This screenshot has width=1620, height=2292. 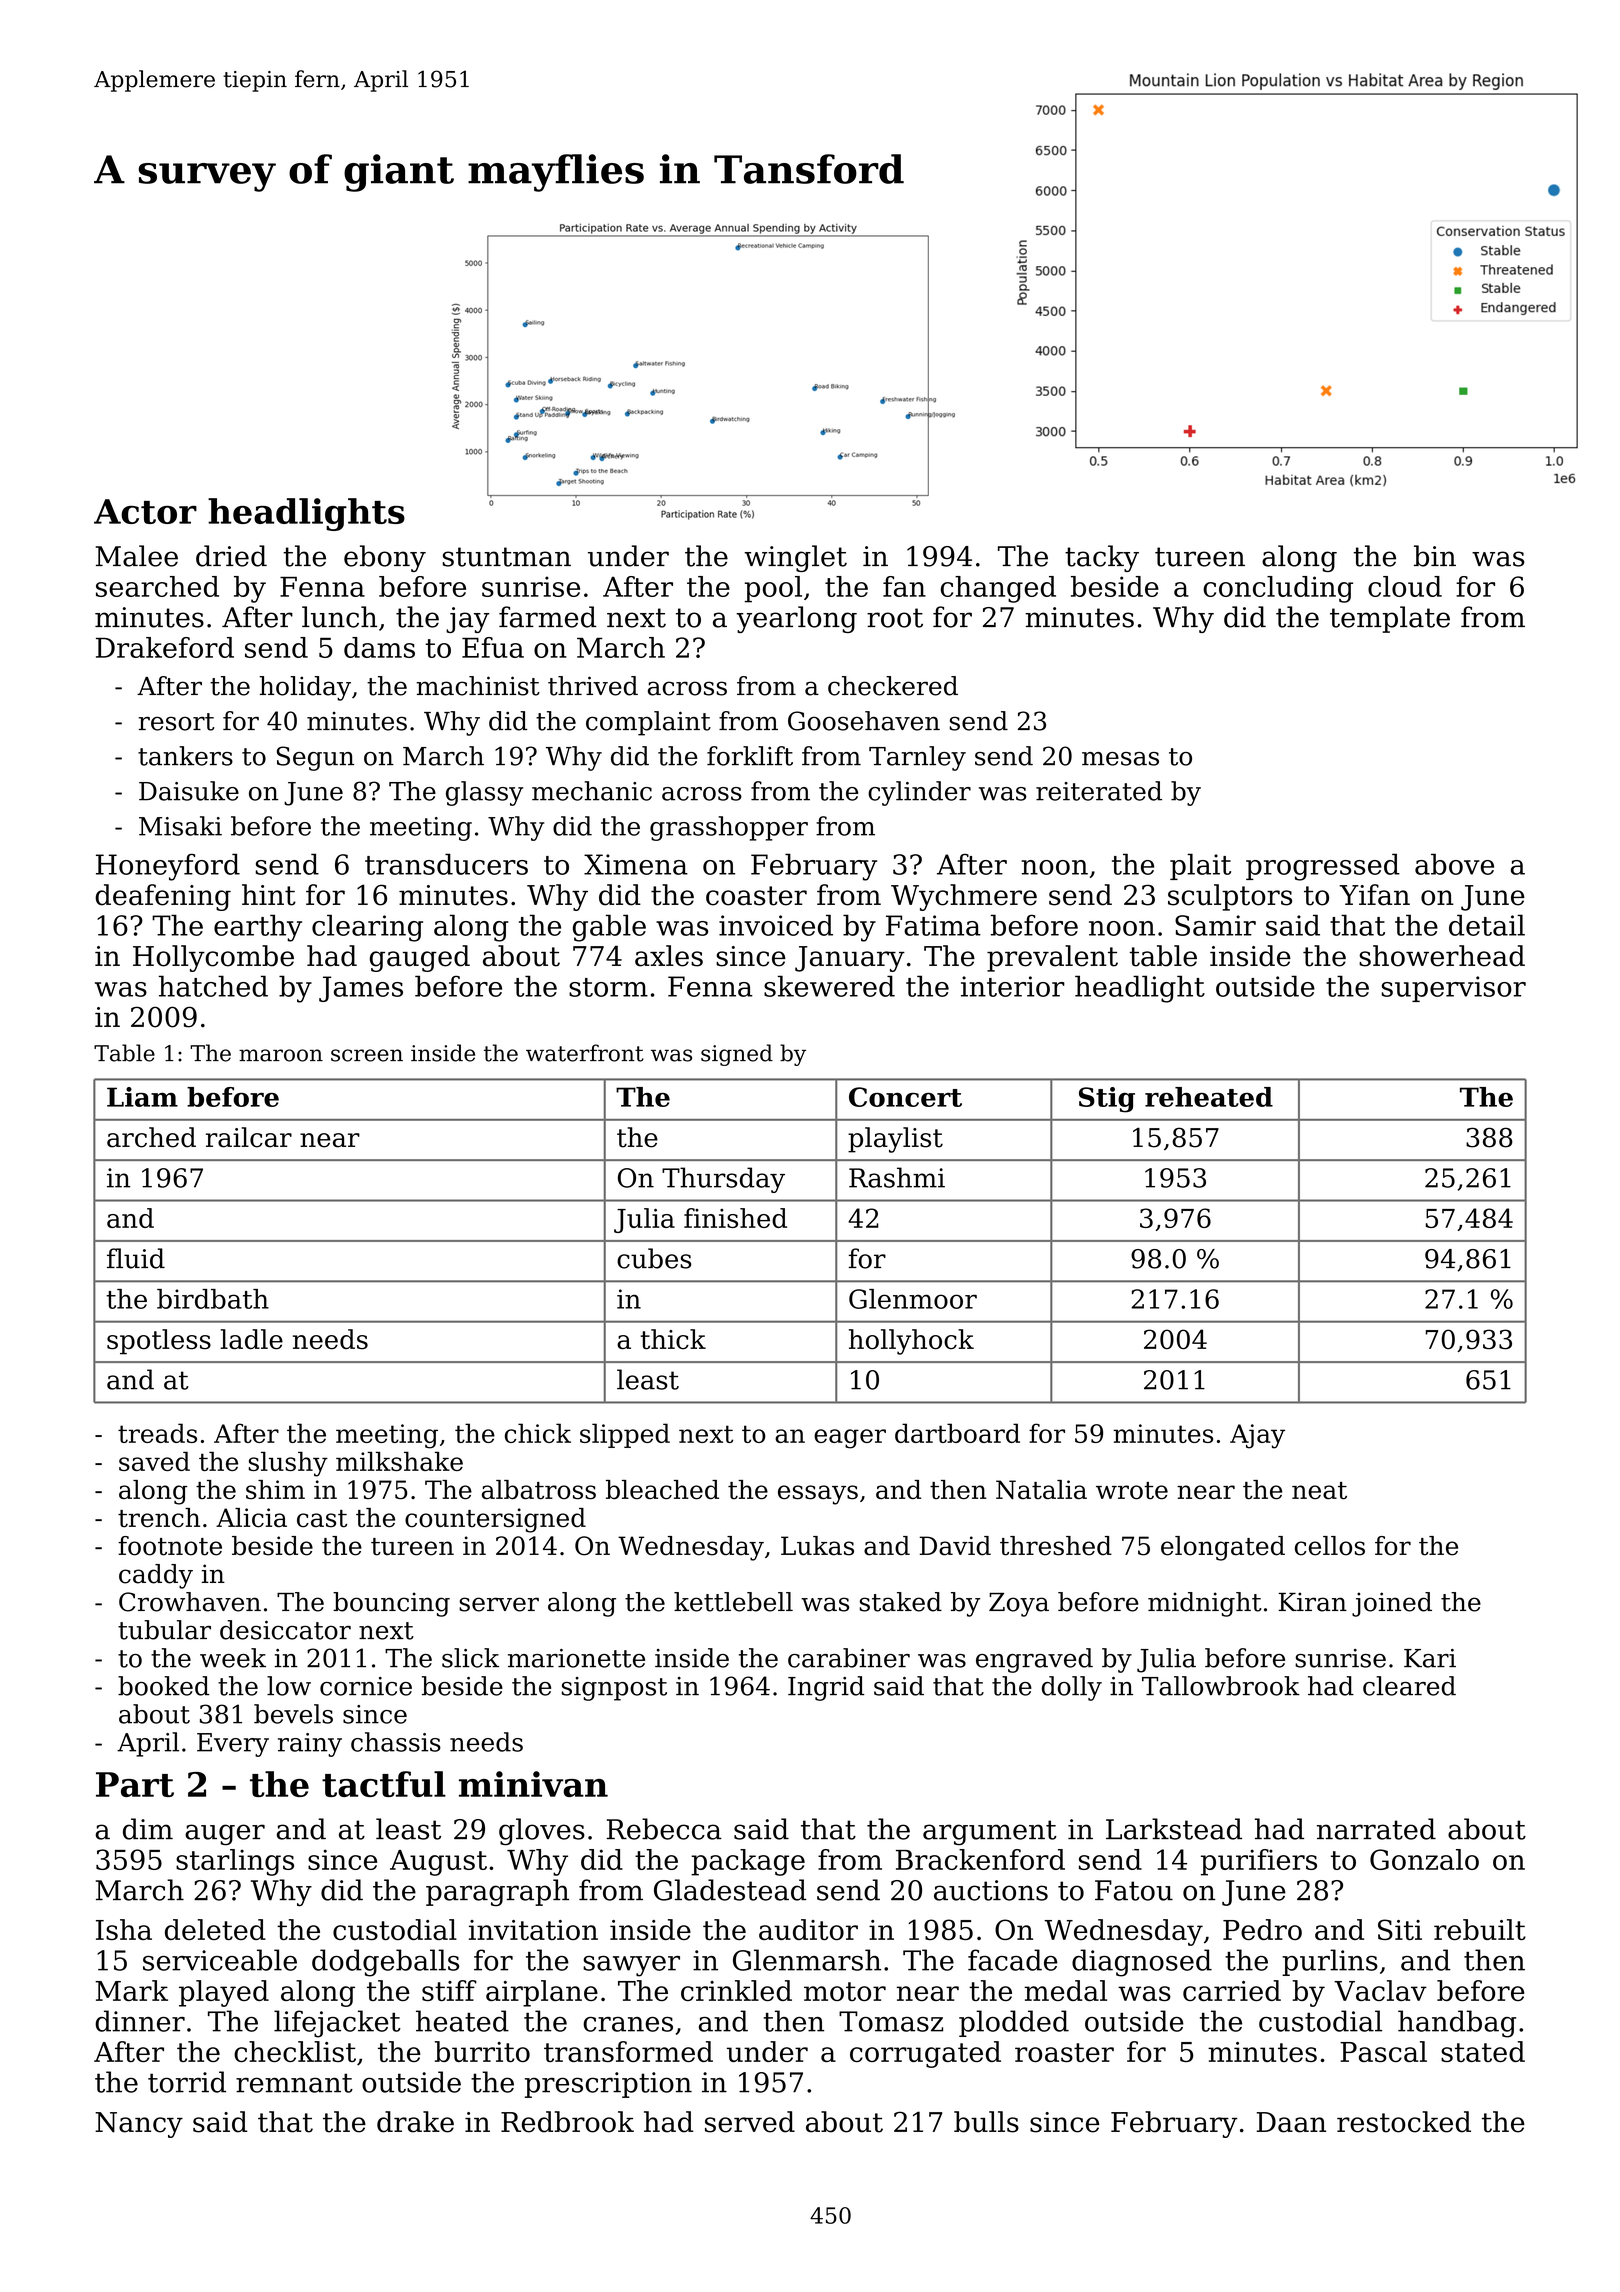 I want to click on served, so click(x=750, y=2122).
